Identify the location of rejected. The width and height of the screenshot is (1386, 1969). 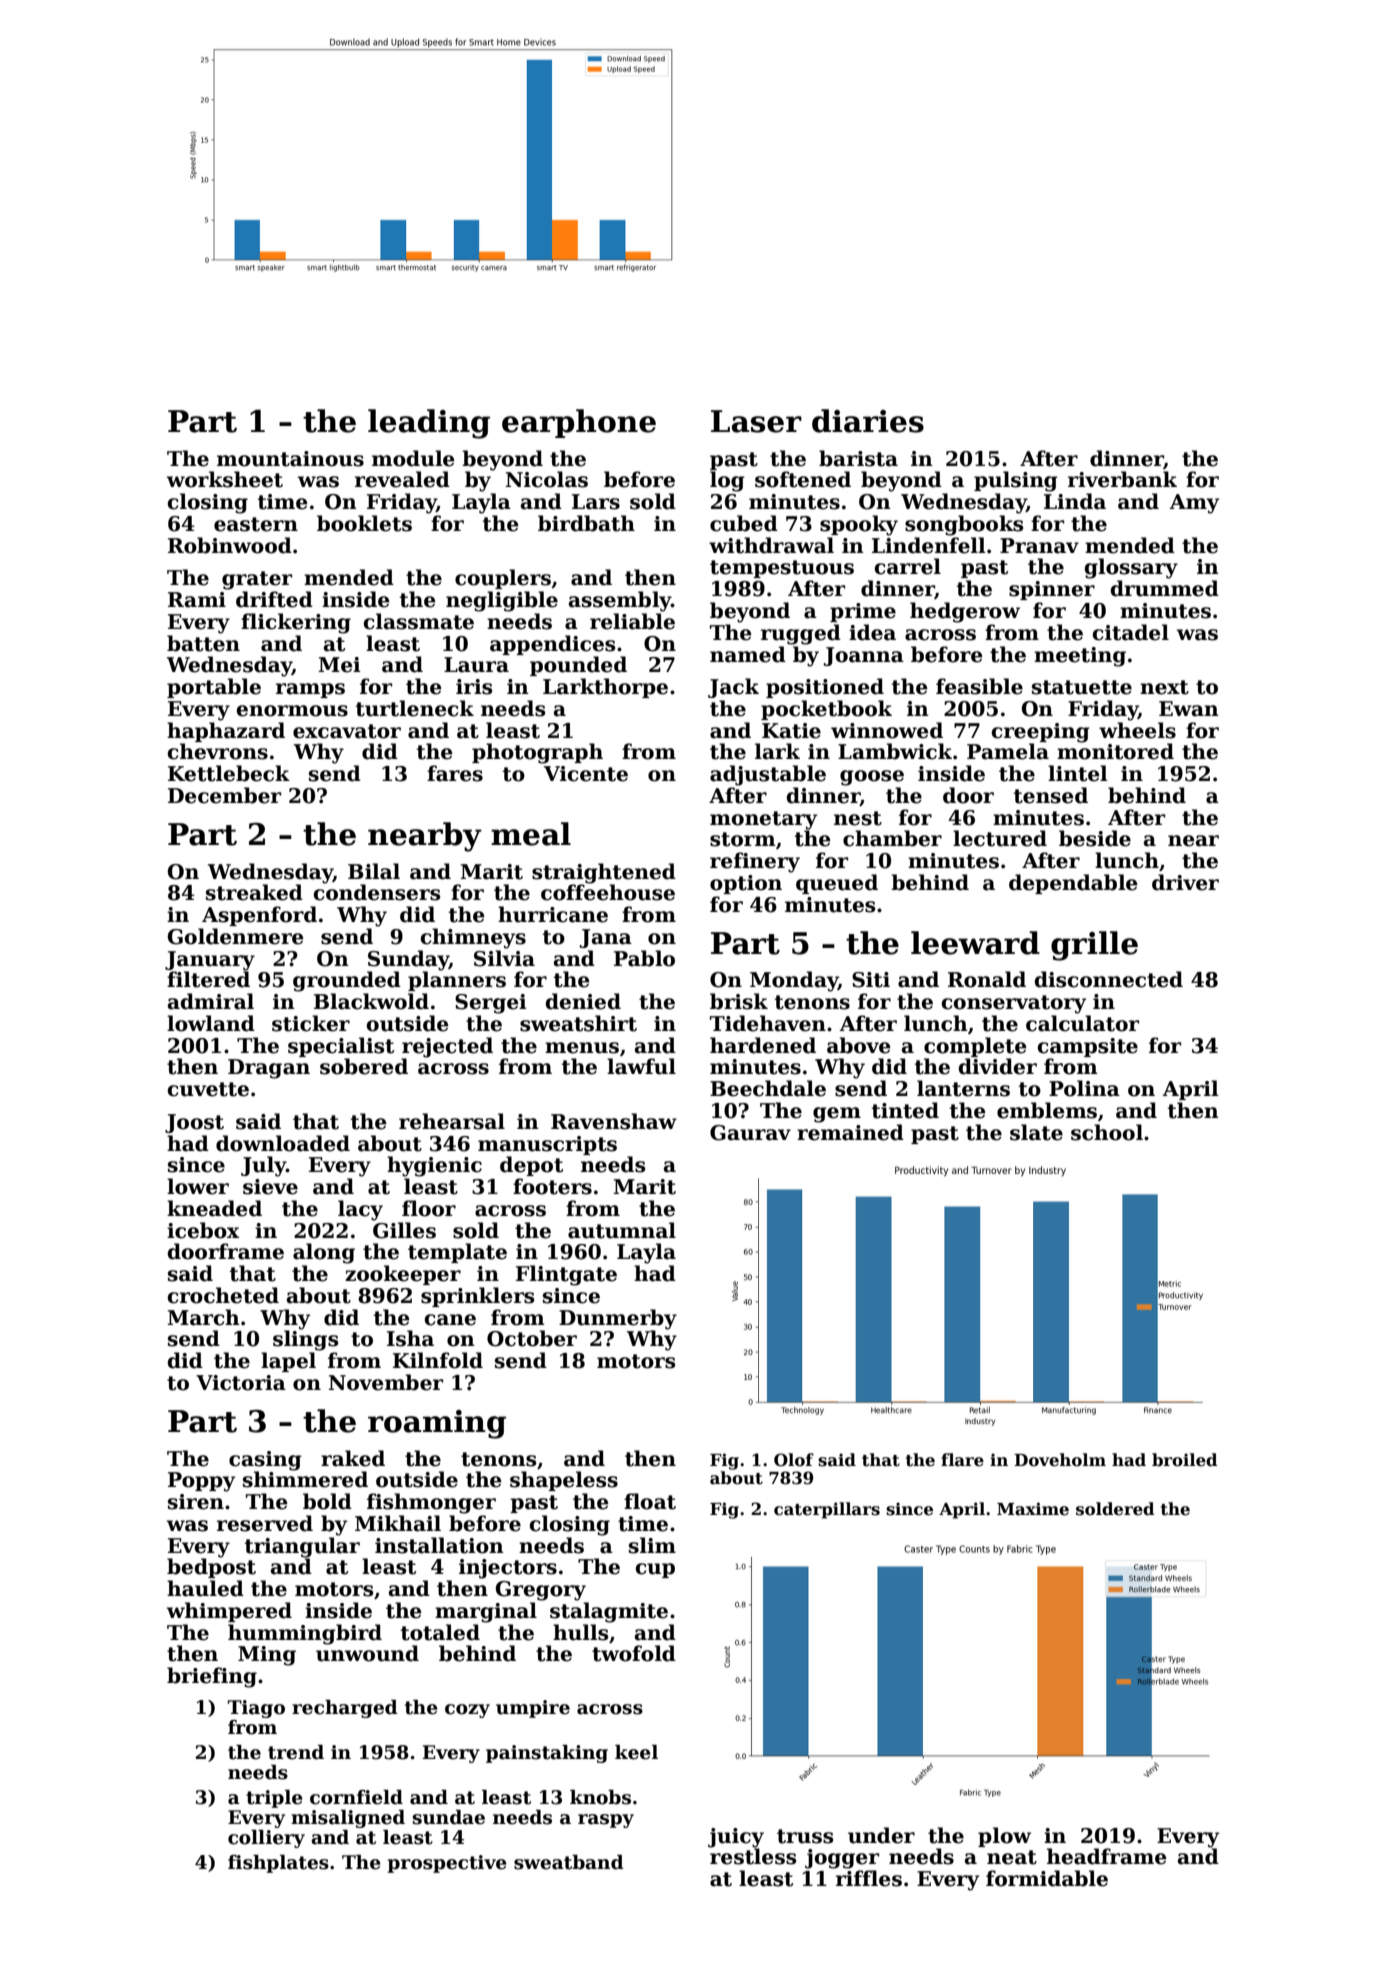
(447, 1047).
